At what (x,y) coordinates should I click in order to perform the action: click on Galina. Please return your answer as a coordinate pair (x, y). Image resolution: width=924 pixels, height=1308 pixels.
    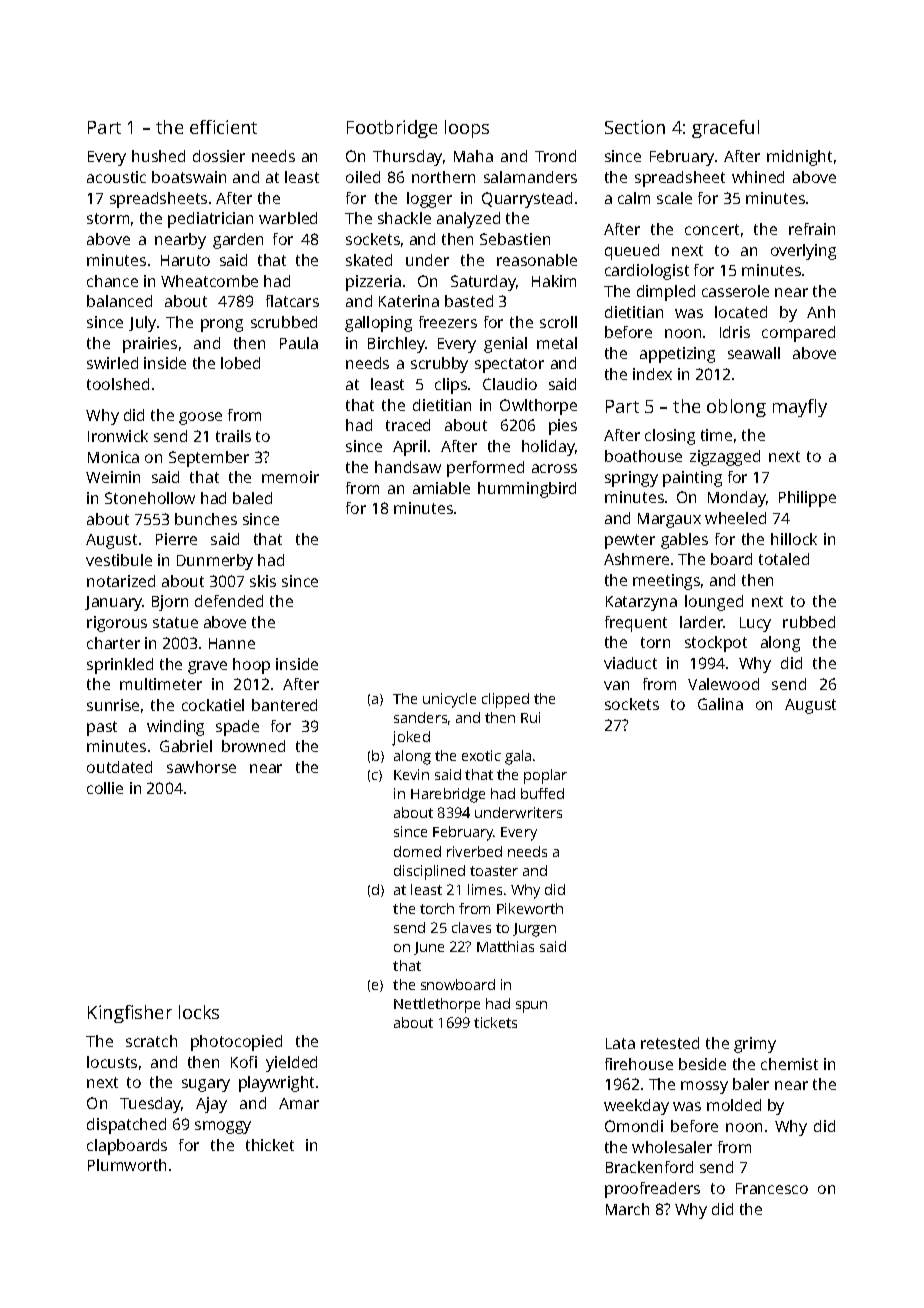
    Looking at the image, I should click on (720, 704).
